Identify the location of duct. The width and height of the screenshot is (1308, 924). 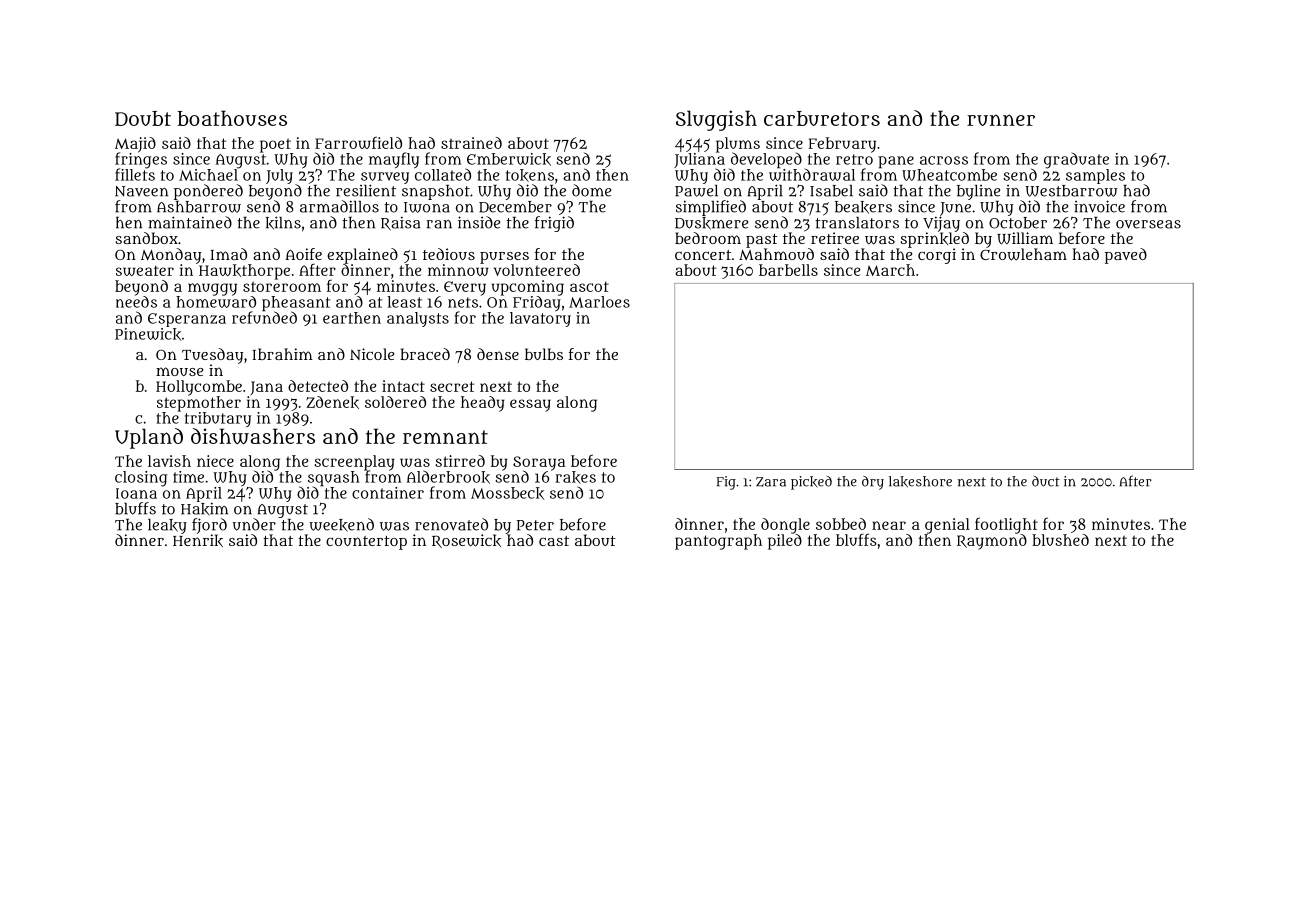
(1046, 481).
